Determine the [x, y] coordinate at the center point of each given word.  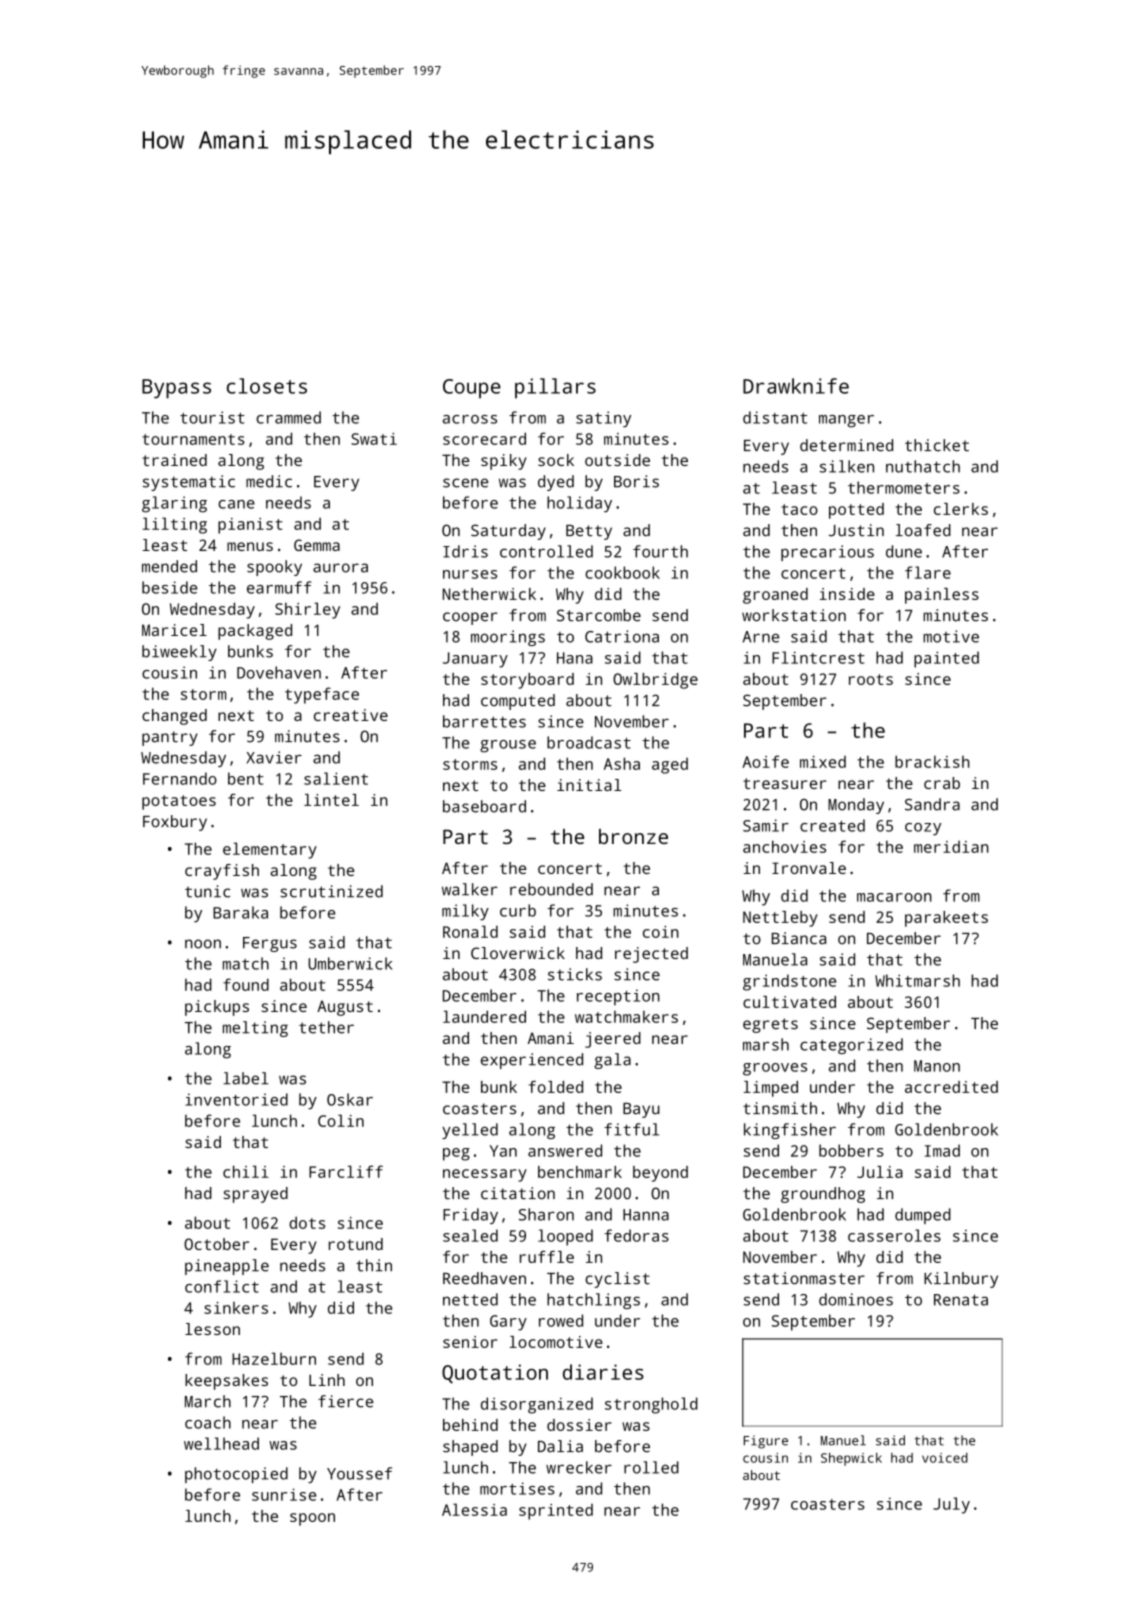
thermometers [904, 487]
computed [518, 702]
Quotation [495, 1374]
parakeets [946, 919]
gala [612, 1061]
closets [267, 386]
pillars [555, 388]
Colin [341, 1120]
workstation [794, 615]
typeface [322, 695]
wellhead [221, 1443]
